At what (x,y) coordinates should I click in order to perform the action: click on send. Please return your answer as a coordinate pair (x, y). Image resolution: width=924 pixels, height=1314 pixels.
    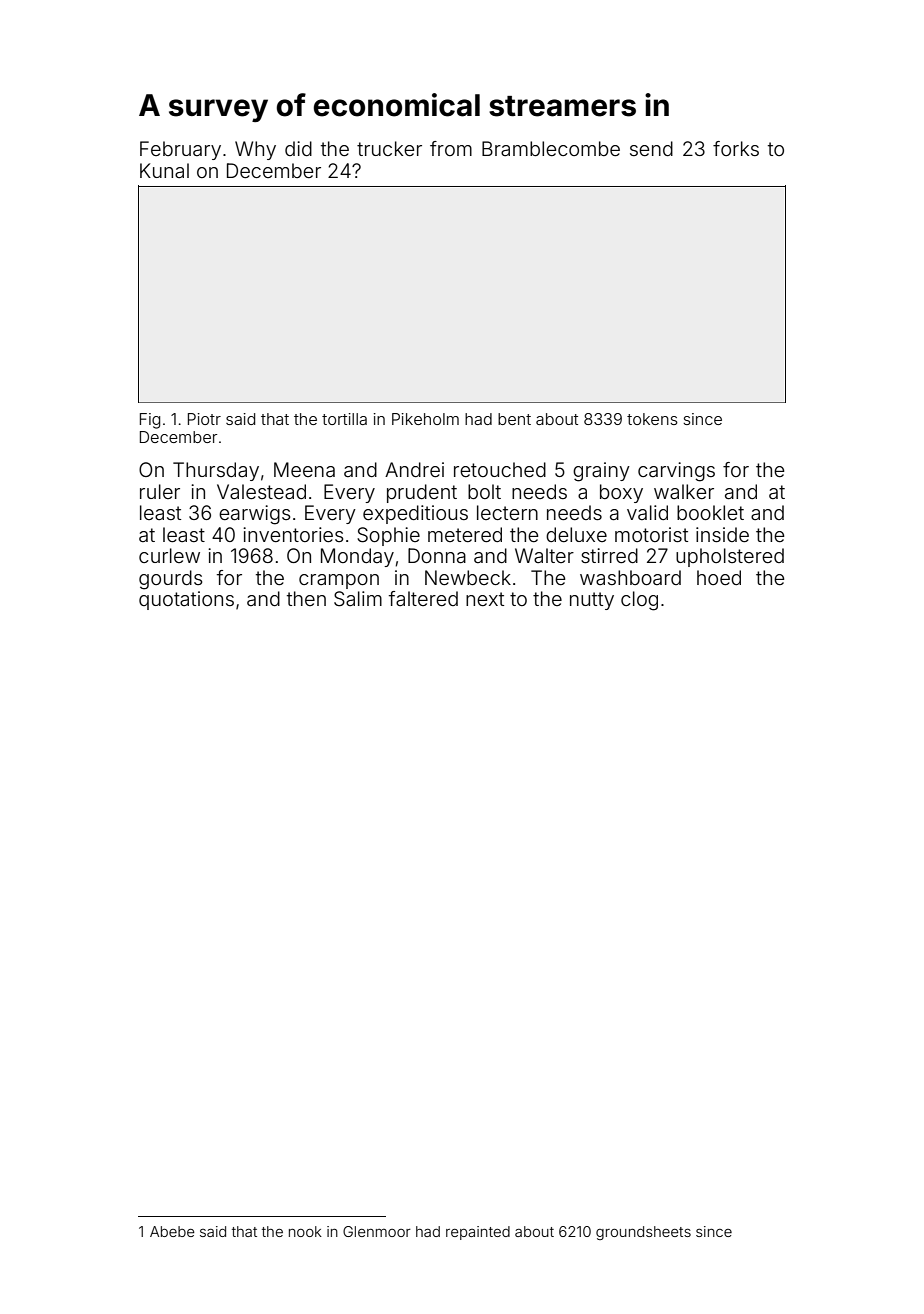
    Looking at the image, I should click on (651, 148).
